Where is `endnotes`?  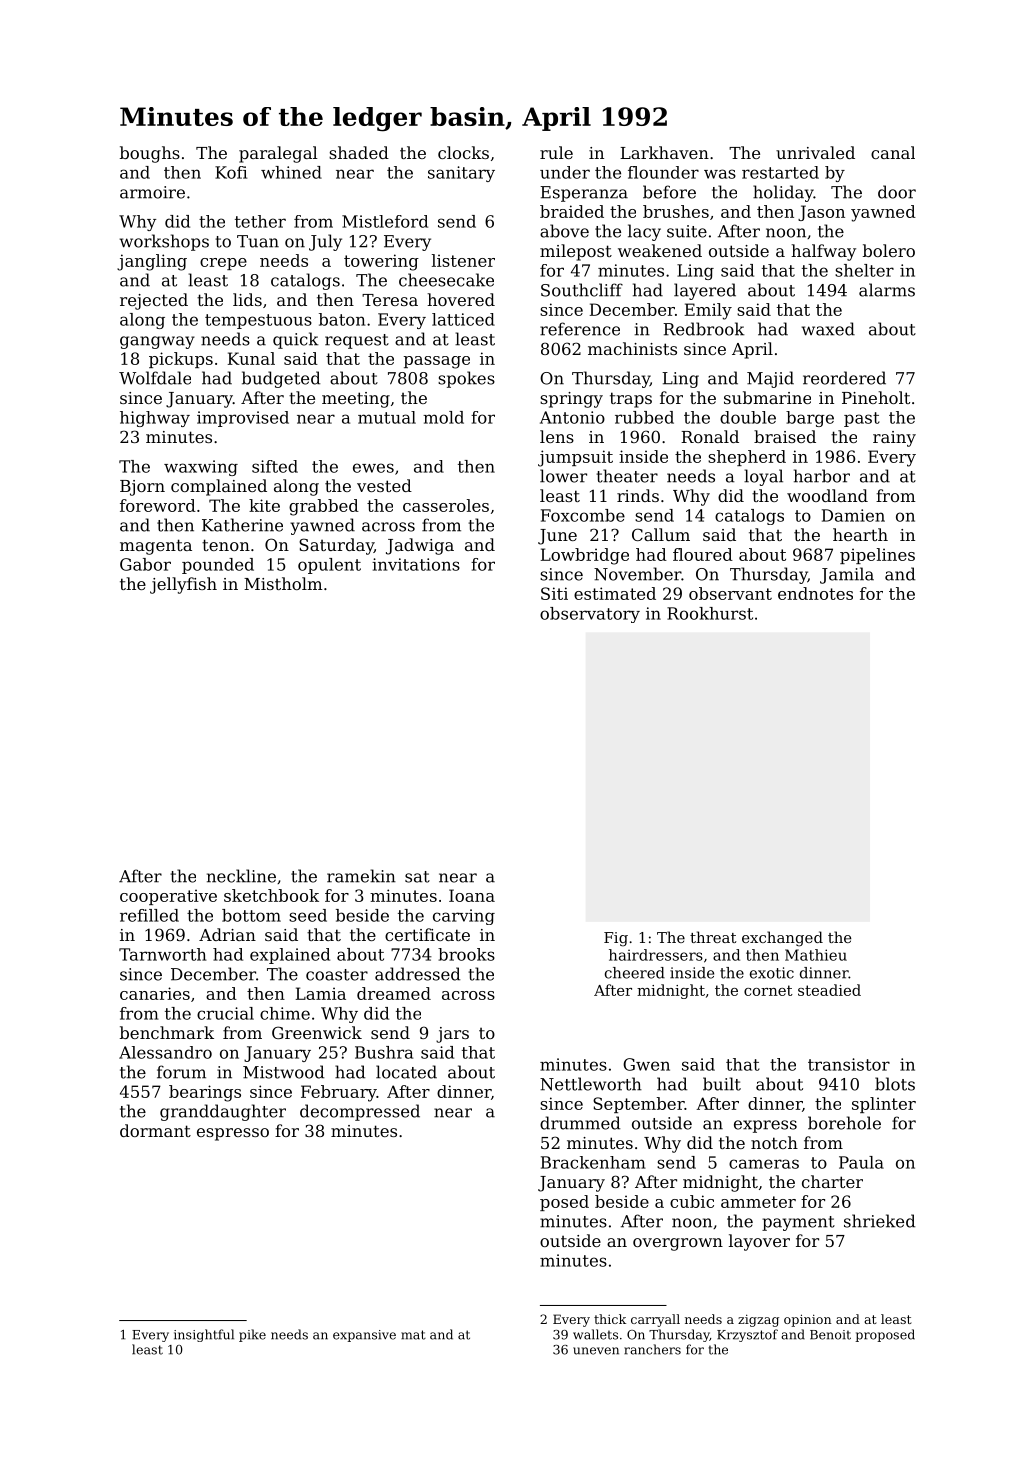
endnotes is located at coordinates (815, 593).
